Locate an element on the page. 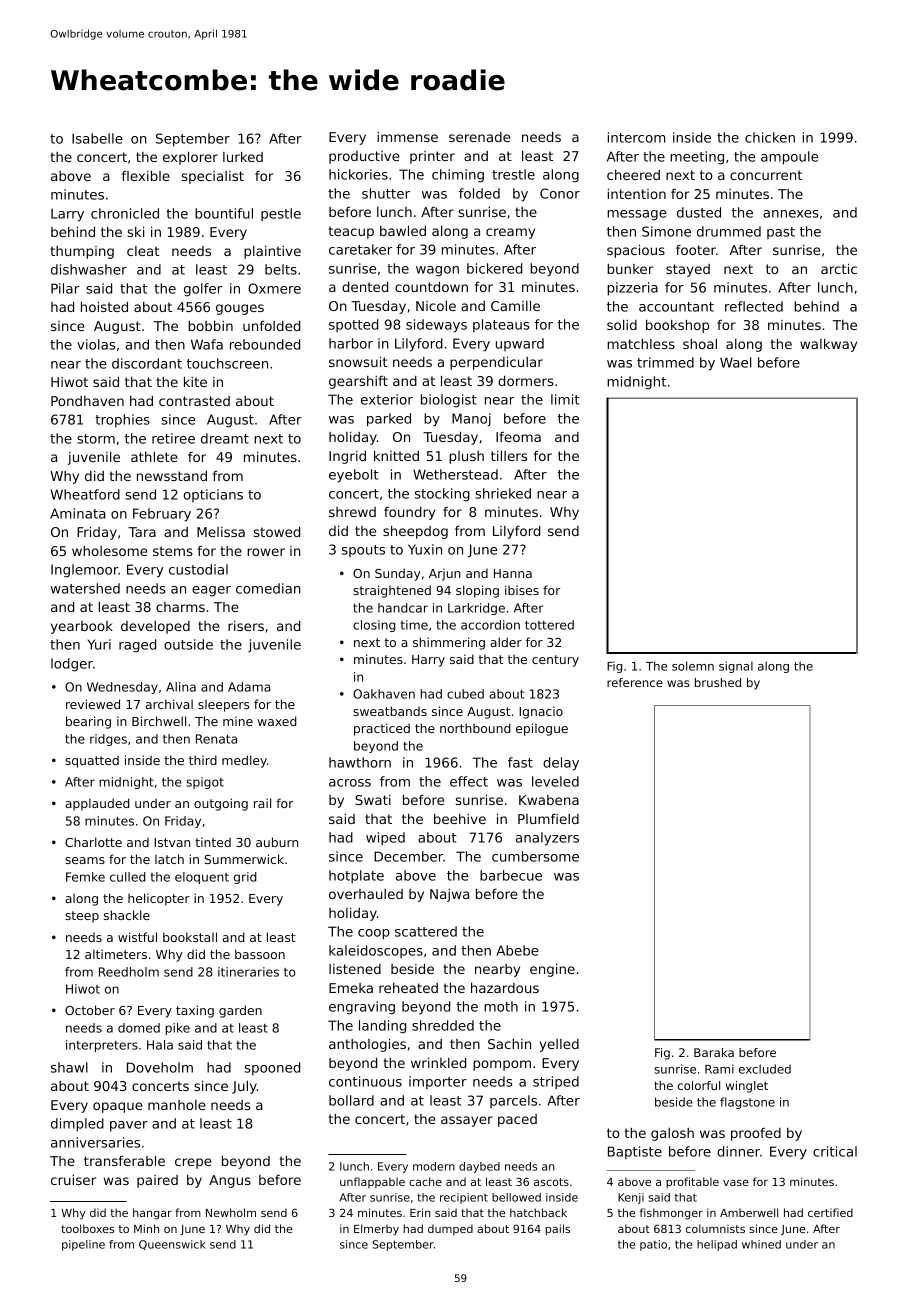 Image resolution: width=908 pixels, height=1316 pixels. Baraka is located at coordinates (714, 1052).
